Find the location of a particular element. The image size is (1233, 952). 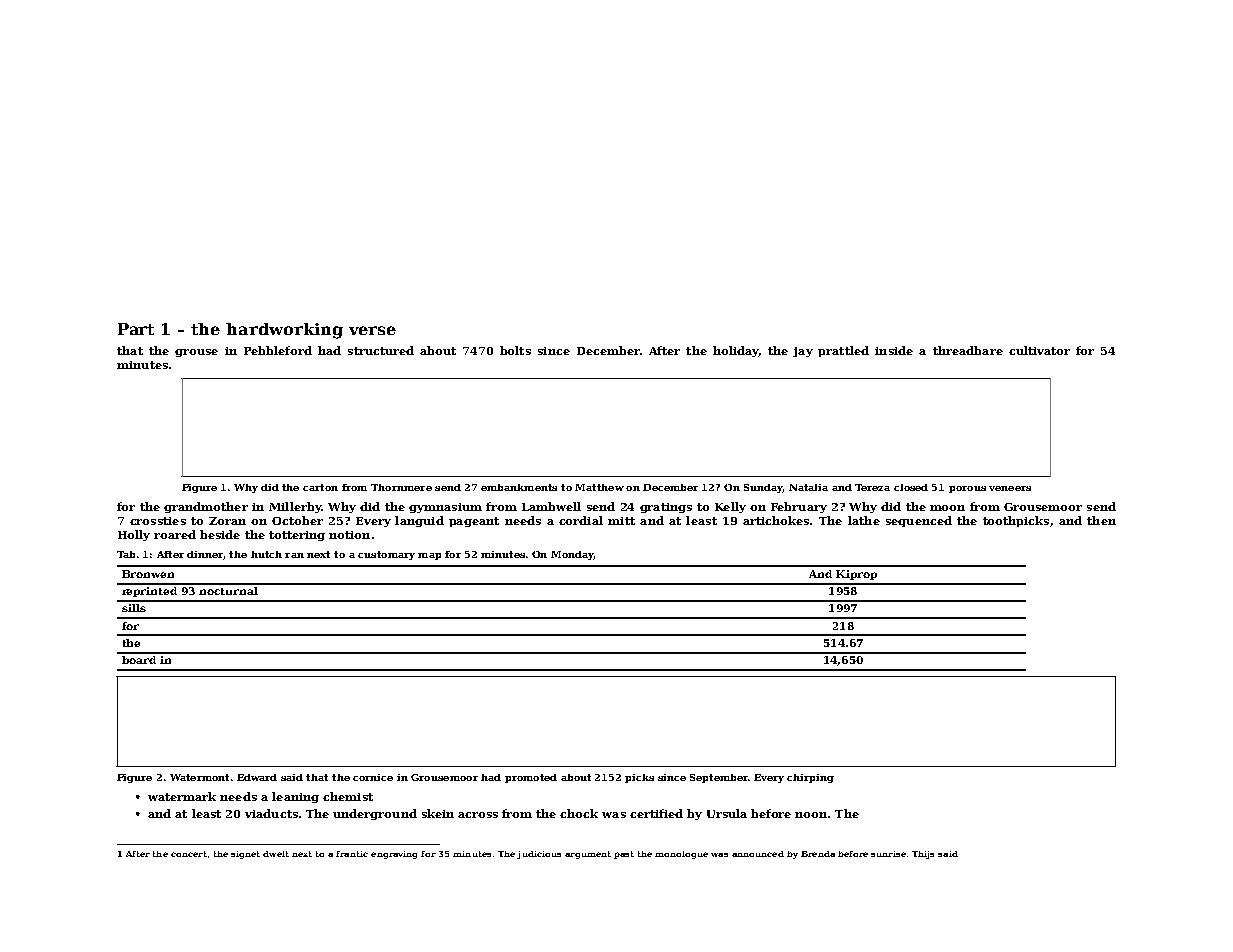

veneers is located at coordinates (1010, 488).
